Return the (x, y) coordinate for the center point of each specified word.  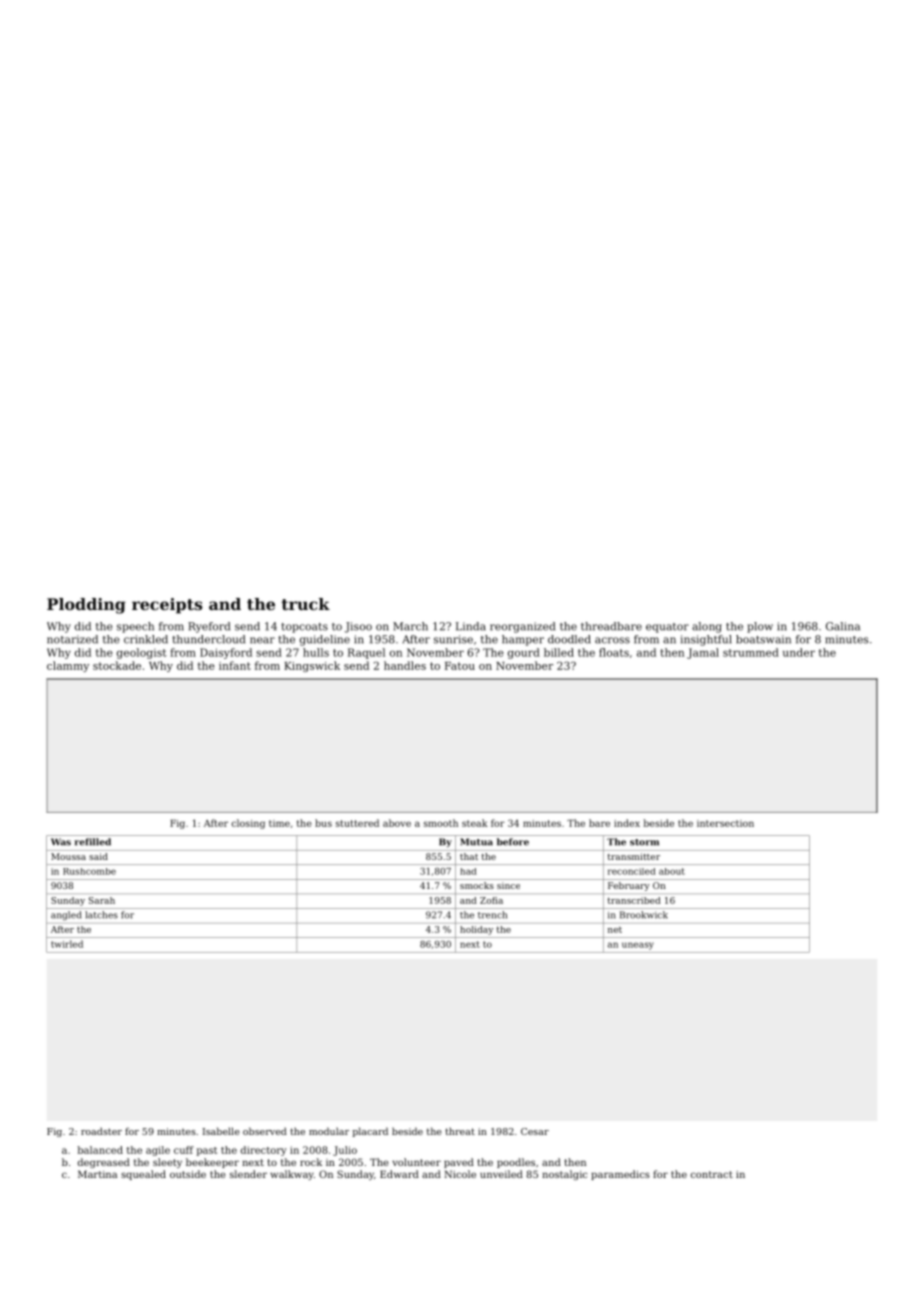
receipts (167, 606)
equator (667, 628)
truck (305, 604)
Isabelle (221, 1131)
